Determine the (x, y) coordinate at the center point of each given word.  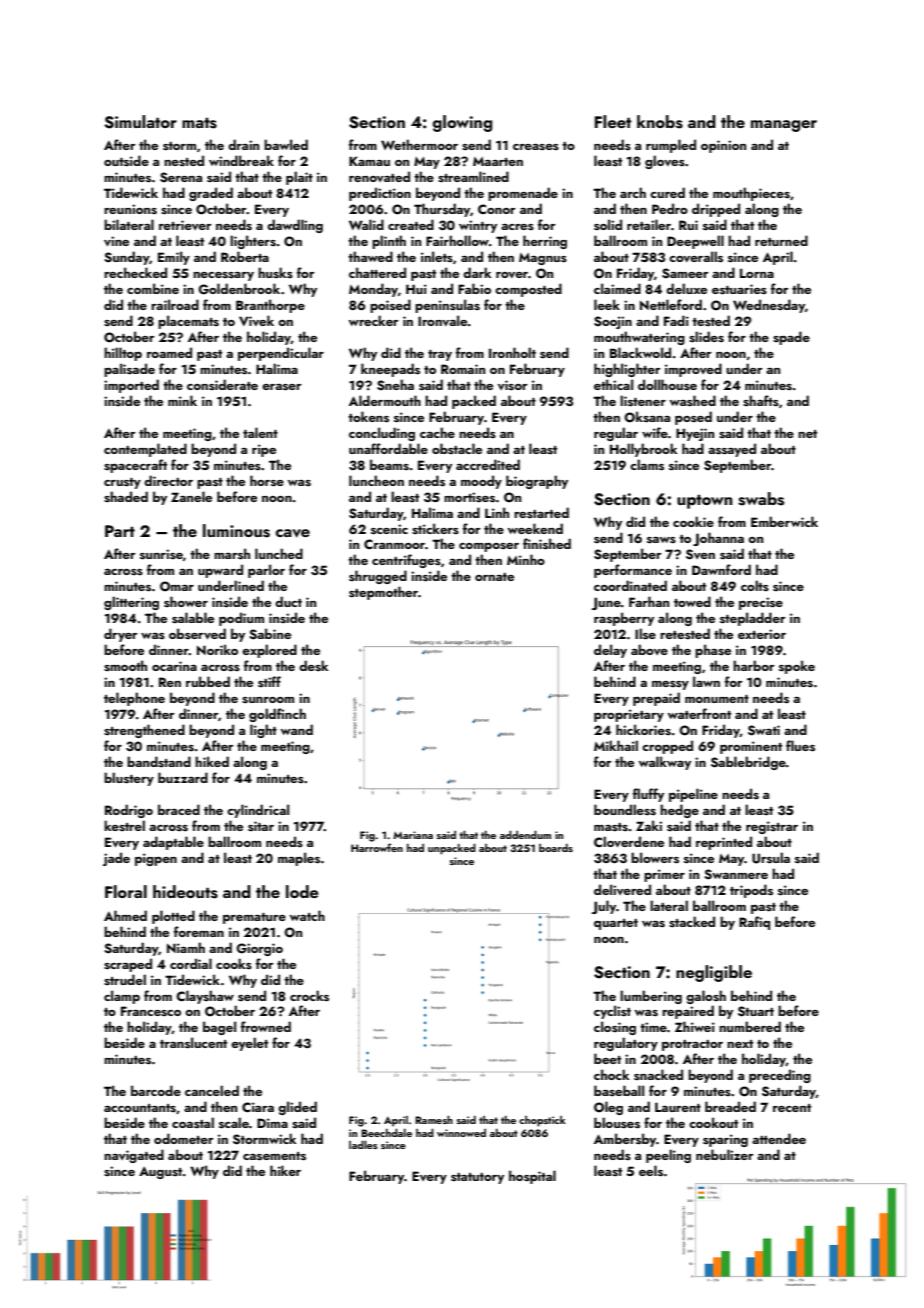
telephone (134, 699)
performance (633, 571)
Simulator (140, 122)
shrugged (378, 577)
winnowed (461, 1133)
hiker (285, 1170)
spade (791, 338)
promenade (523, 194)
